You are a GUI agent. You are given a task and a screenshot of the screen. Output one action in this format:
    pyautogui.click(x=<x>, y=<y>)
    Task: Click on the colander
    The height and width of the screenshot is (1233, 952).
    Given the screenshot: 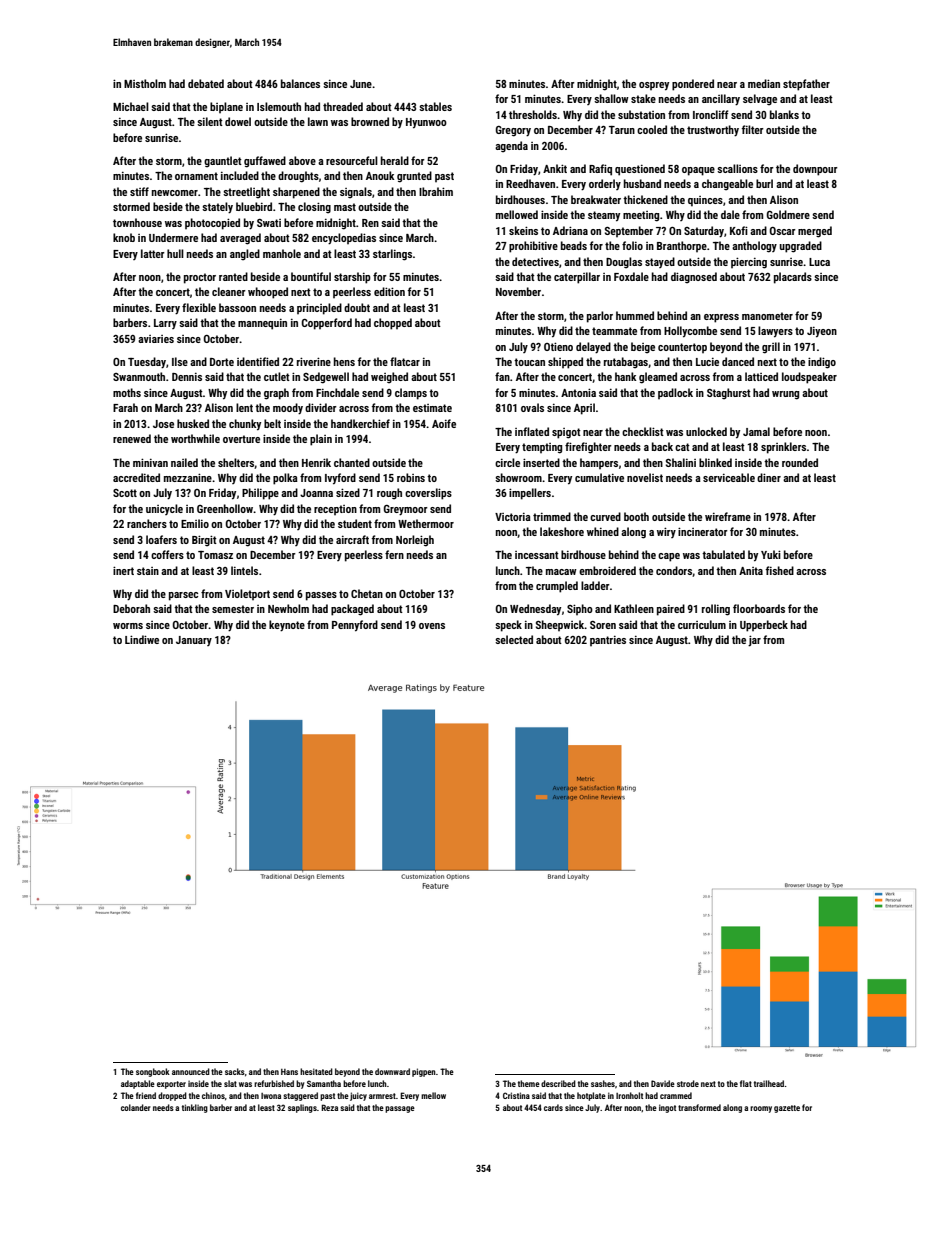 What is the action you would take?
    pyautogui.click(x=136, y=1107)
